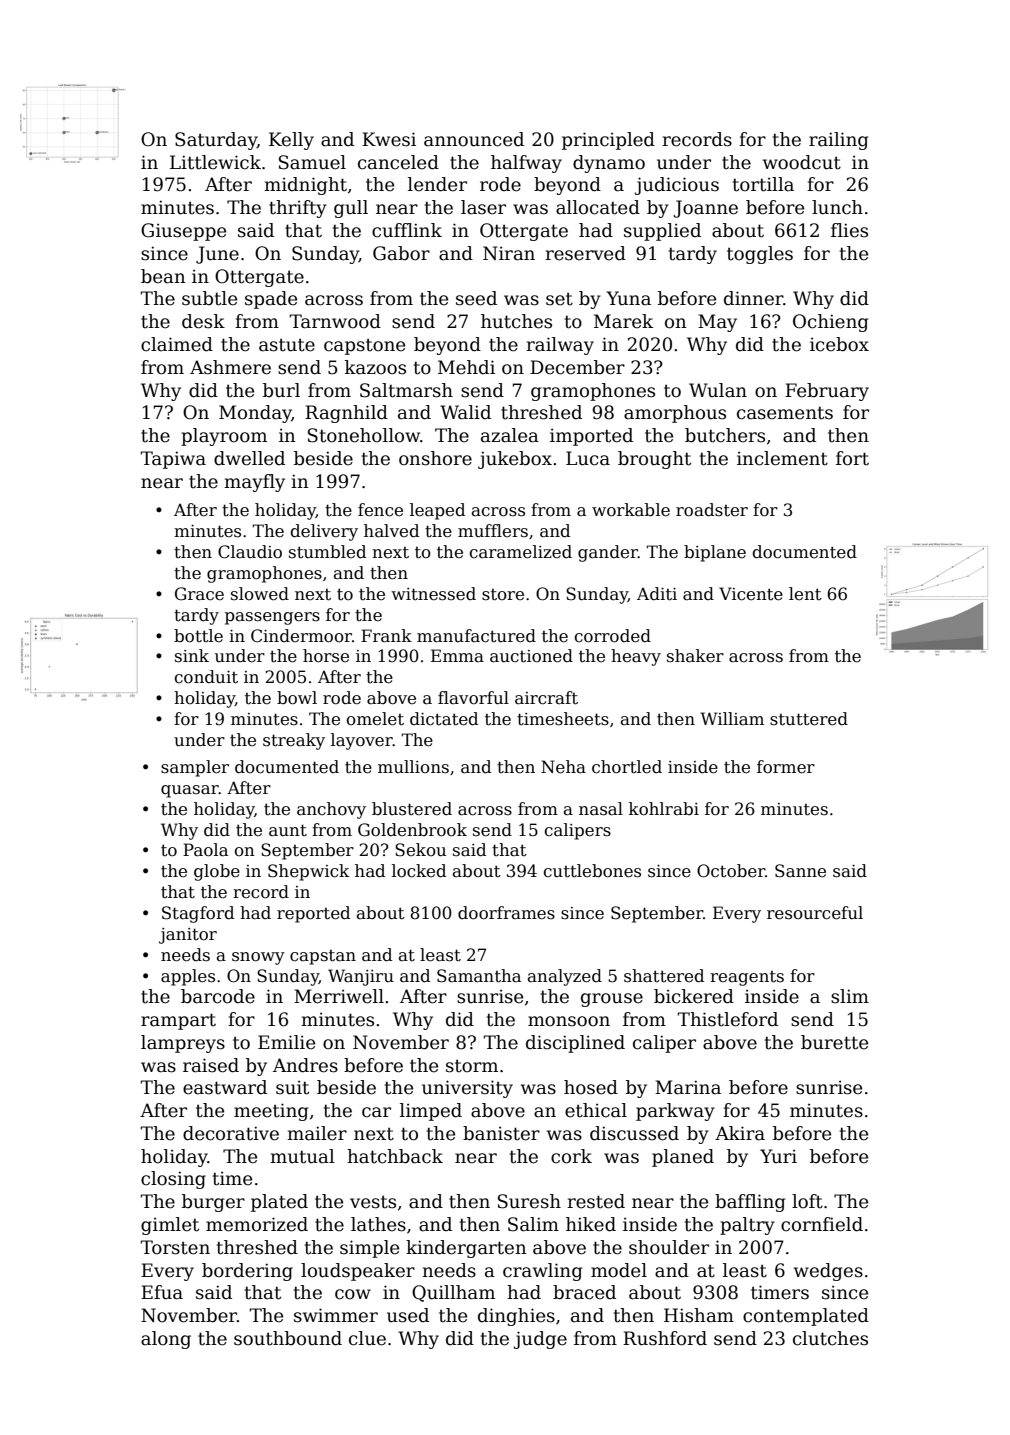 This screenshot has height=1435, width=1010. I want to click on lent, so click(805, 594).
